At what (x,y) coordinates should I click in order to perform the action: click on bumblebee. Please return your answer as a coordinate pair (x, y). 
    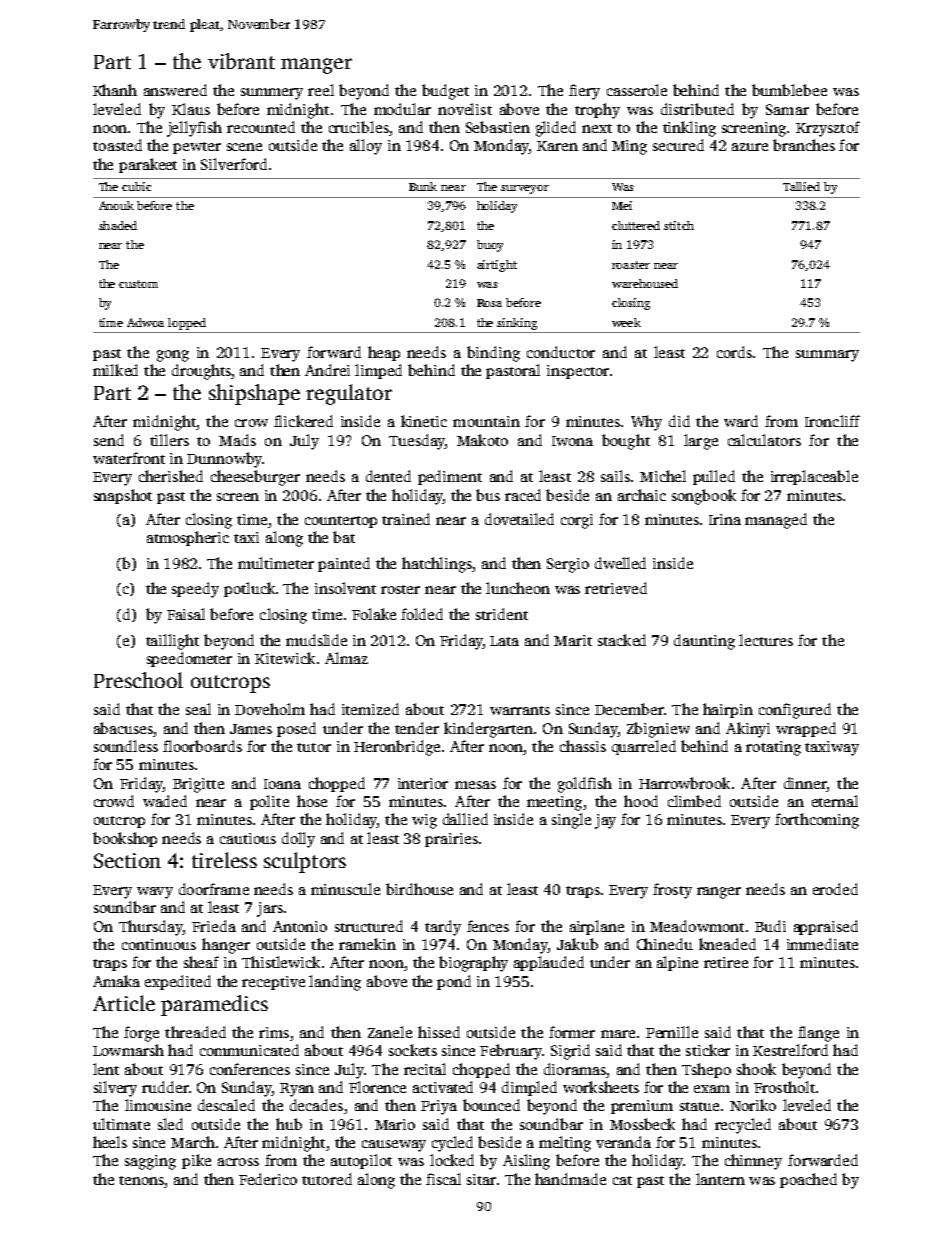
    Looking at the image, I should click on (789, 90).
